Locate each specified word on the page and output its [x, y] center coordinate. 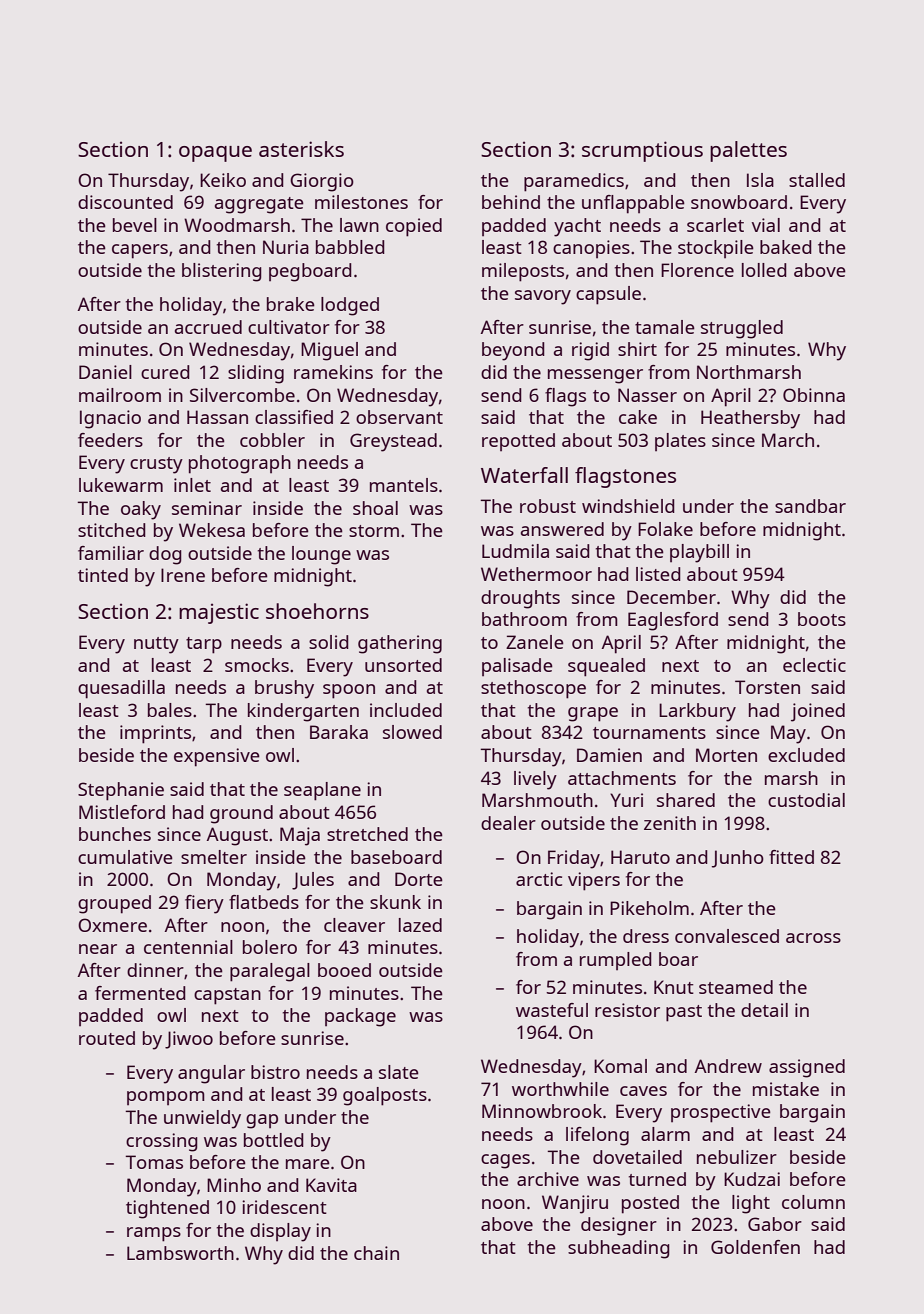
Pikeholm [649, 908]
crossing [162, 1142]
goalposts [385, 1096]
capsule [608, 295]
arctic [539, 879]
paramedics [574, 182]
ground [241, 814]
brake [291, 304]
